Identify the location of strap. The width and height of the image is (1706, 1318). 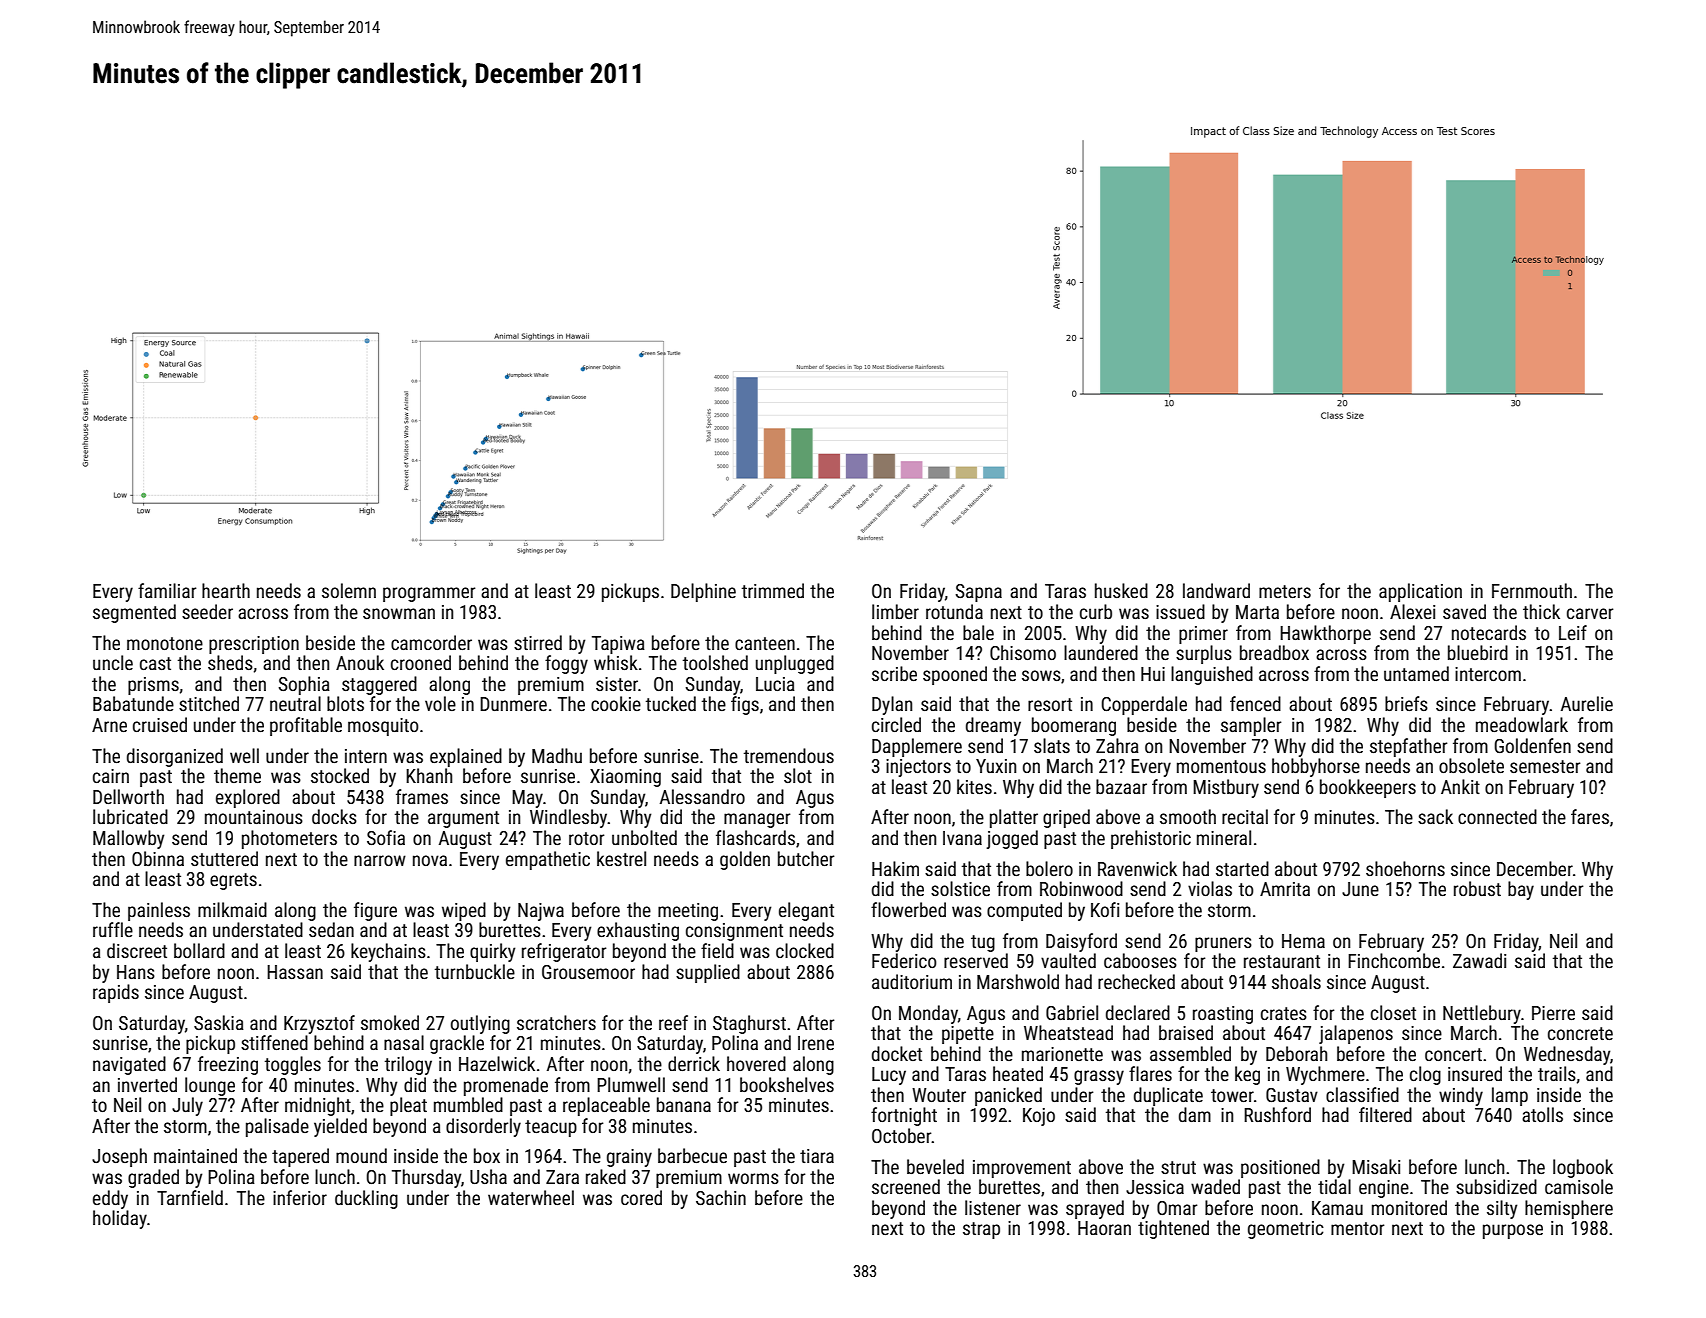
(981, 1230).
